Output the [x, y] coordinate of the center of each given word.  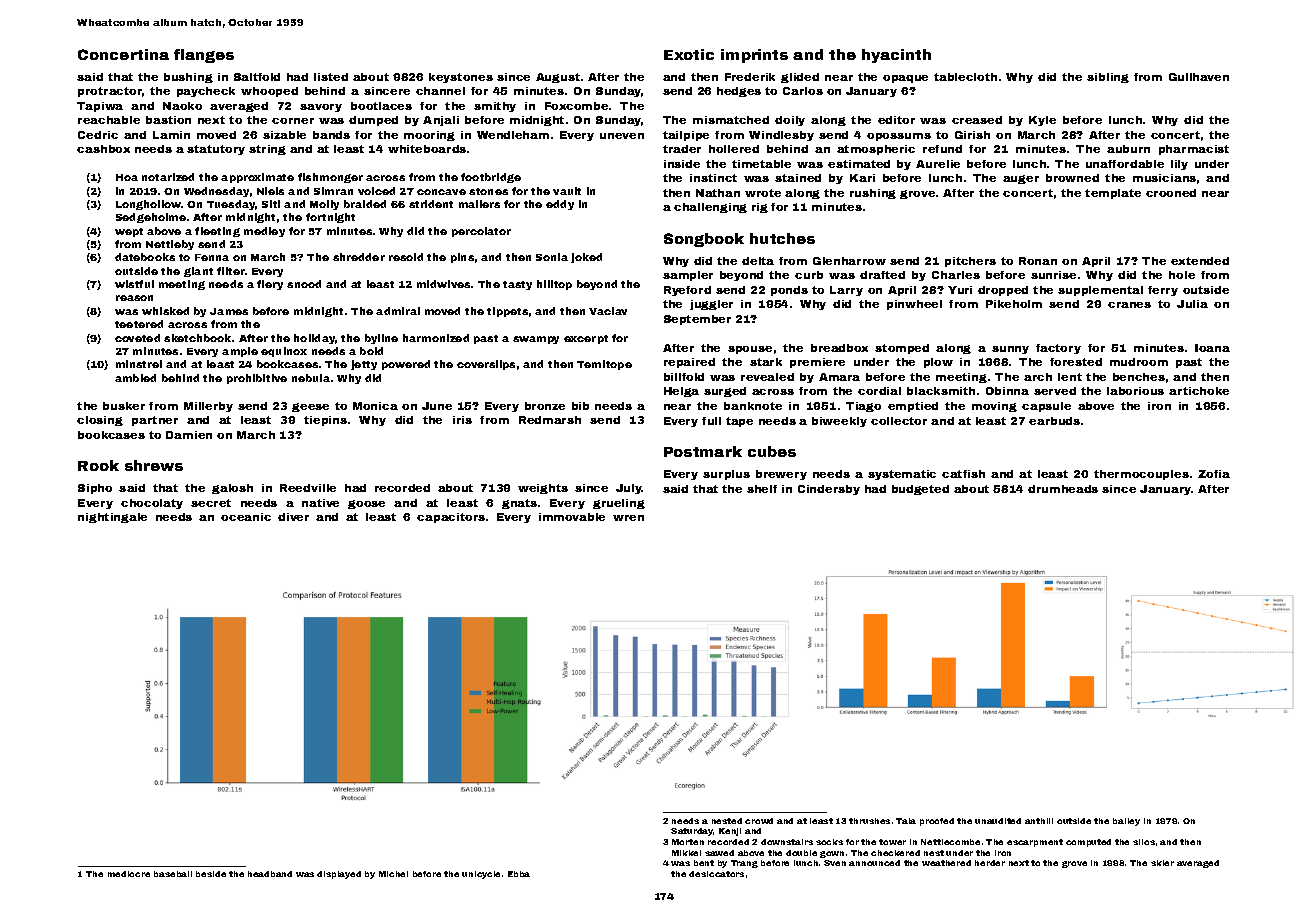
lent [1070, 377]
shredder [359, 257]
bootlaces [381, 106]
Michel [393, 874]
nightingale [112, 518]
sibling [1108, 78]
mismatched [731, 120]
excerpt [586, 339]
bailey [1126, 822]
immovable [572, 517]
